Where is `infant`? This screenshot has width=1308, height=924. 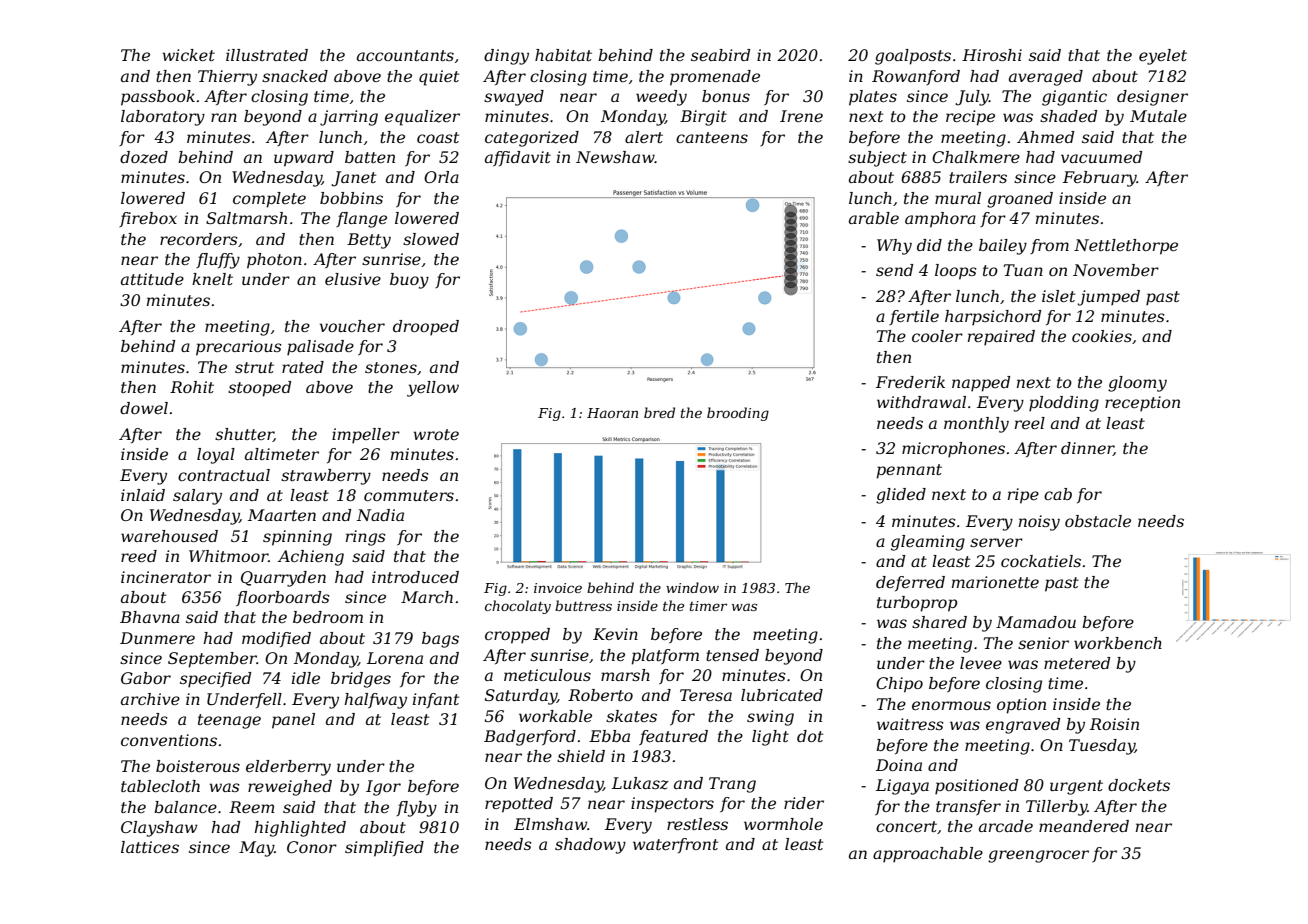 infant is located at coordinates (436, 700).
